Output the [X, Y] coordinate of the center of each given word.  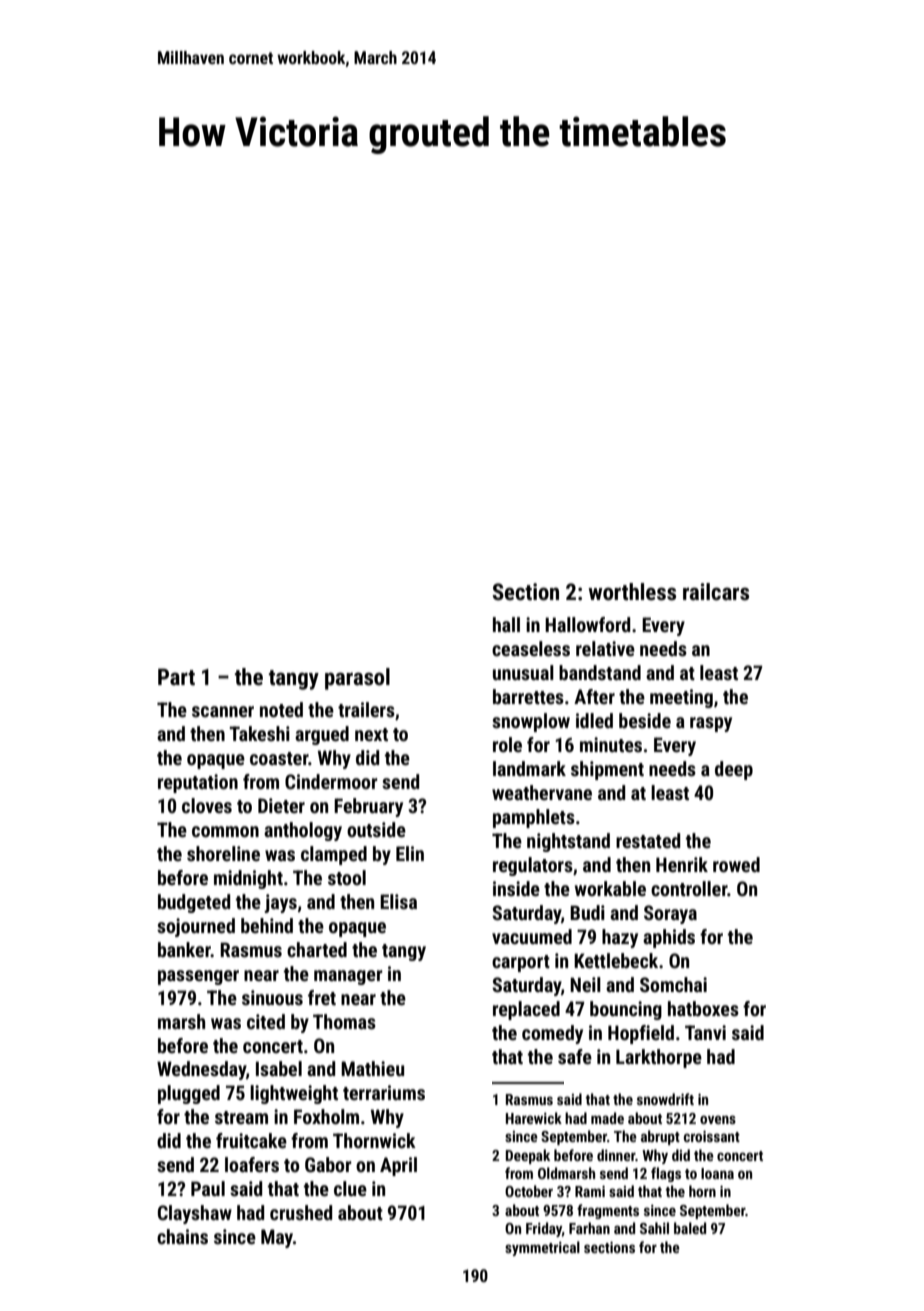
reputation [198, 783]
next [371, 734]
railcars [716, 592]
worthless [632, 592]
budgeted [194, 903]
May [277, 1238]
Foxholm [326, 1116]
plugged [189, 1094]
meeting [681, 698]
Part [176, 677]
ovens [718, 1119]
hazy [620, 938]
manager [348, 977]
